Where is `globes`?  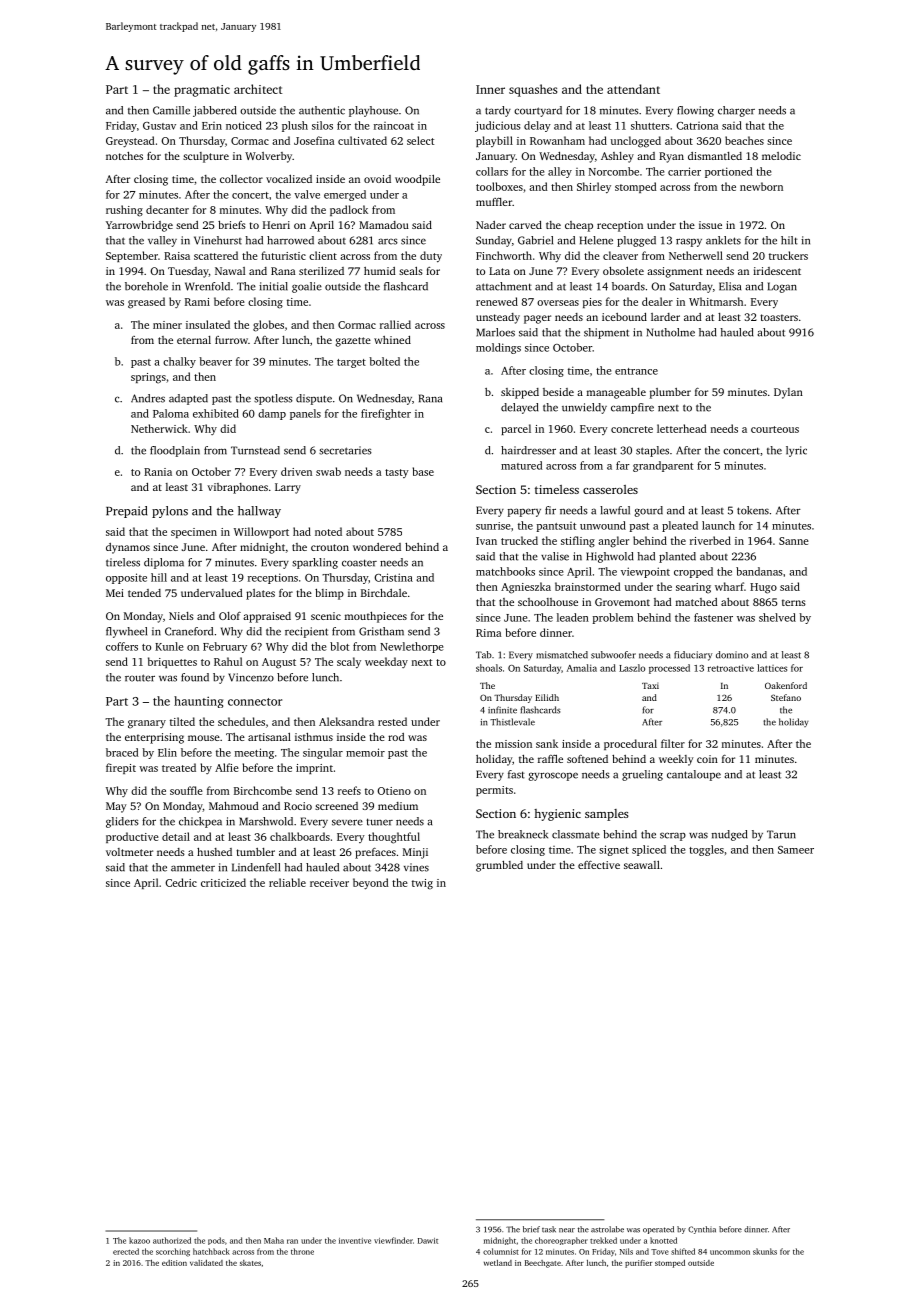 globes is located at coordinates (268, 326).
